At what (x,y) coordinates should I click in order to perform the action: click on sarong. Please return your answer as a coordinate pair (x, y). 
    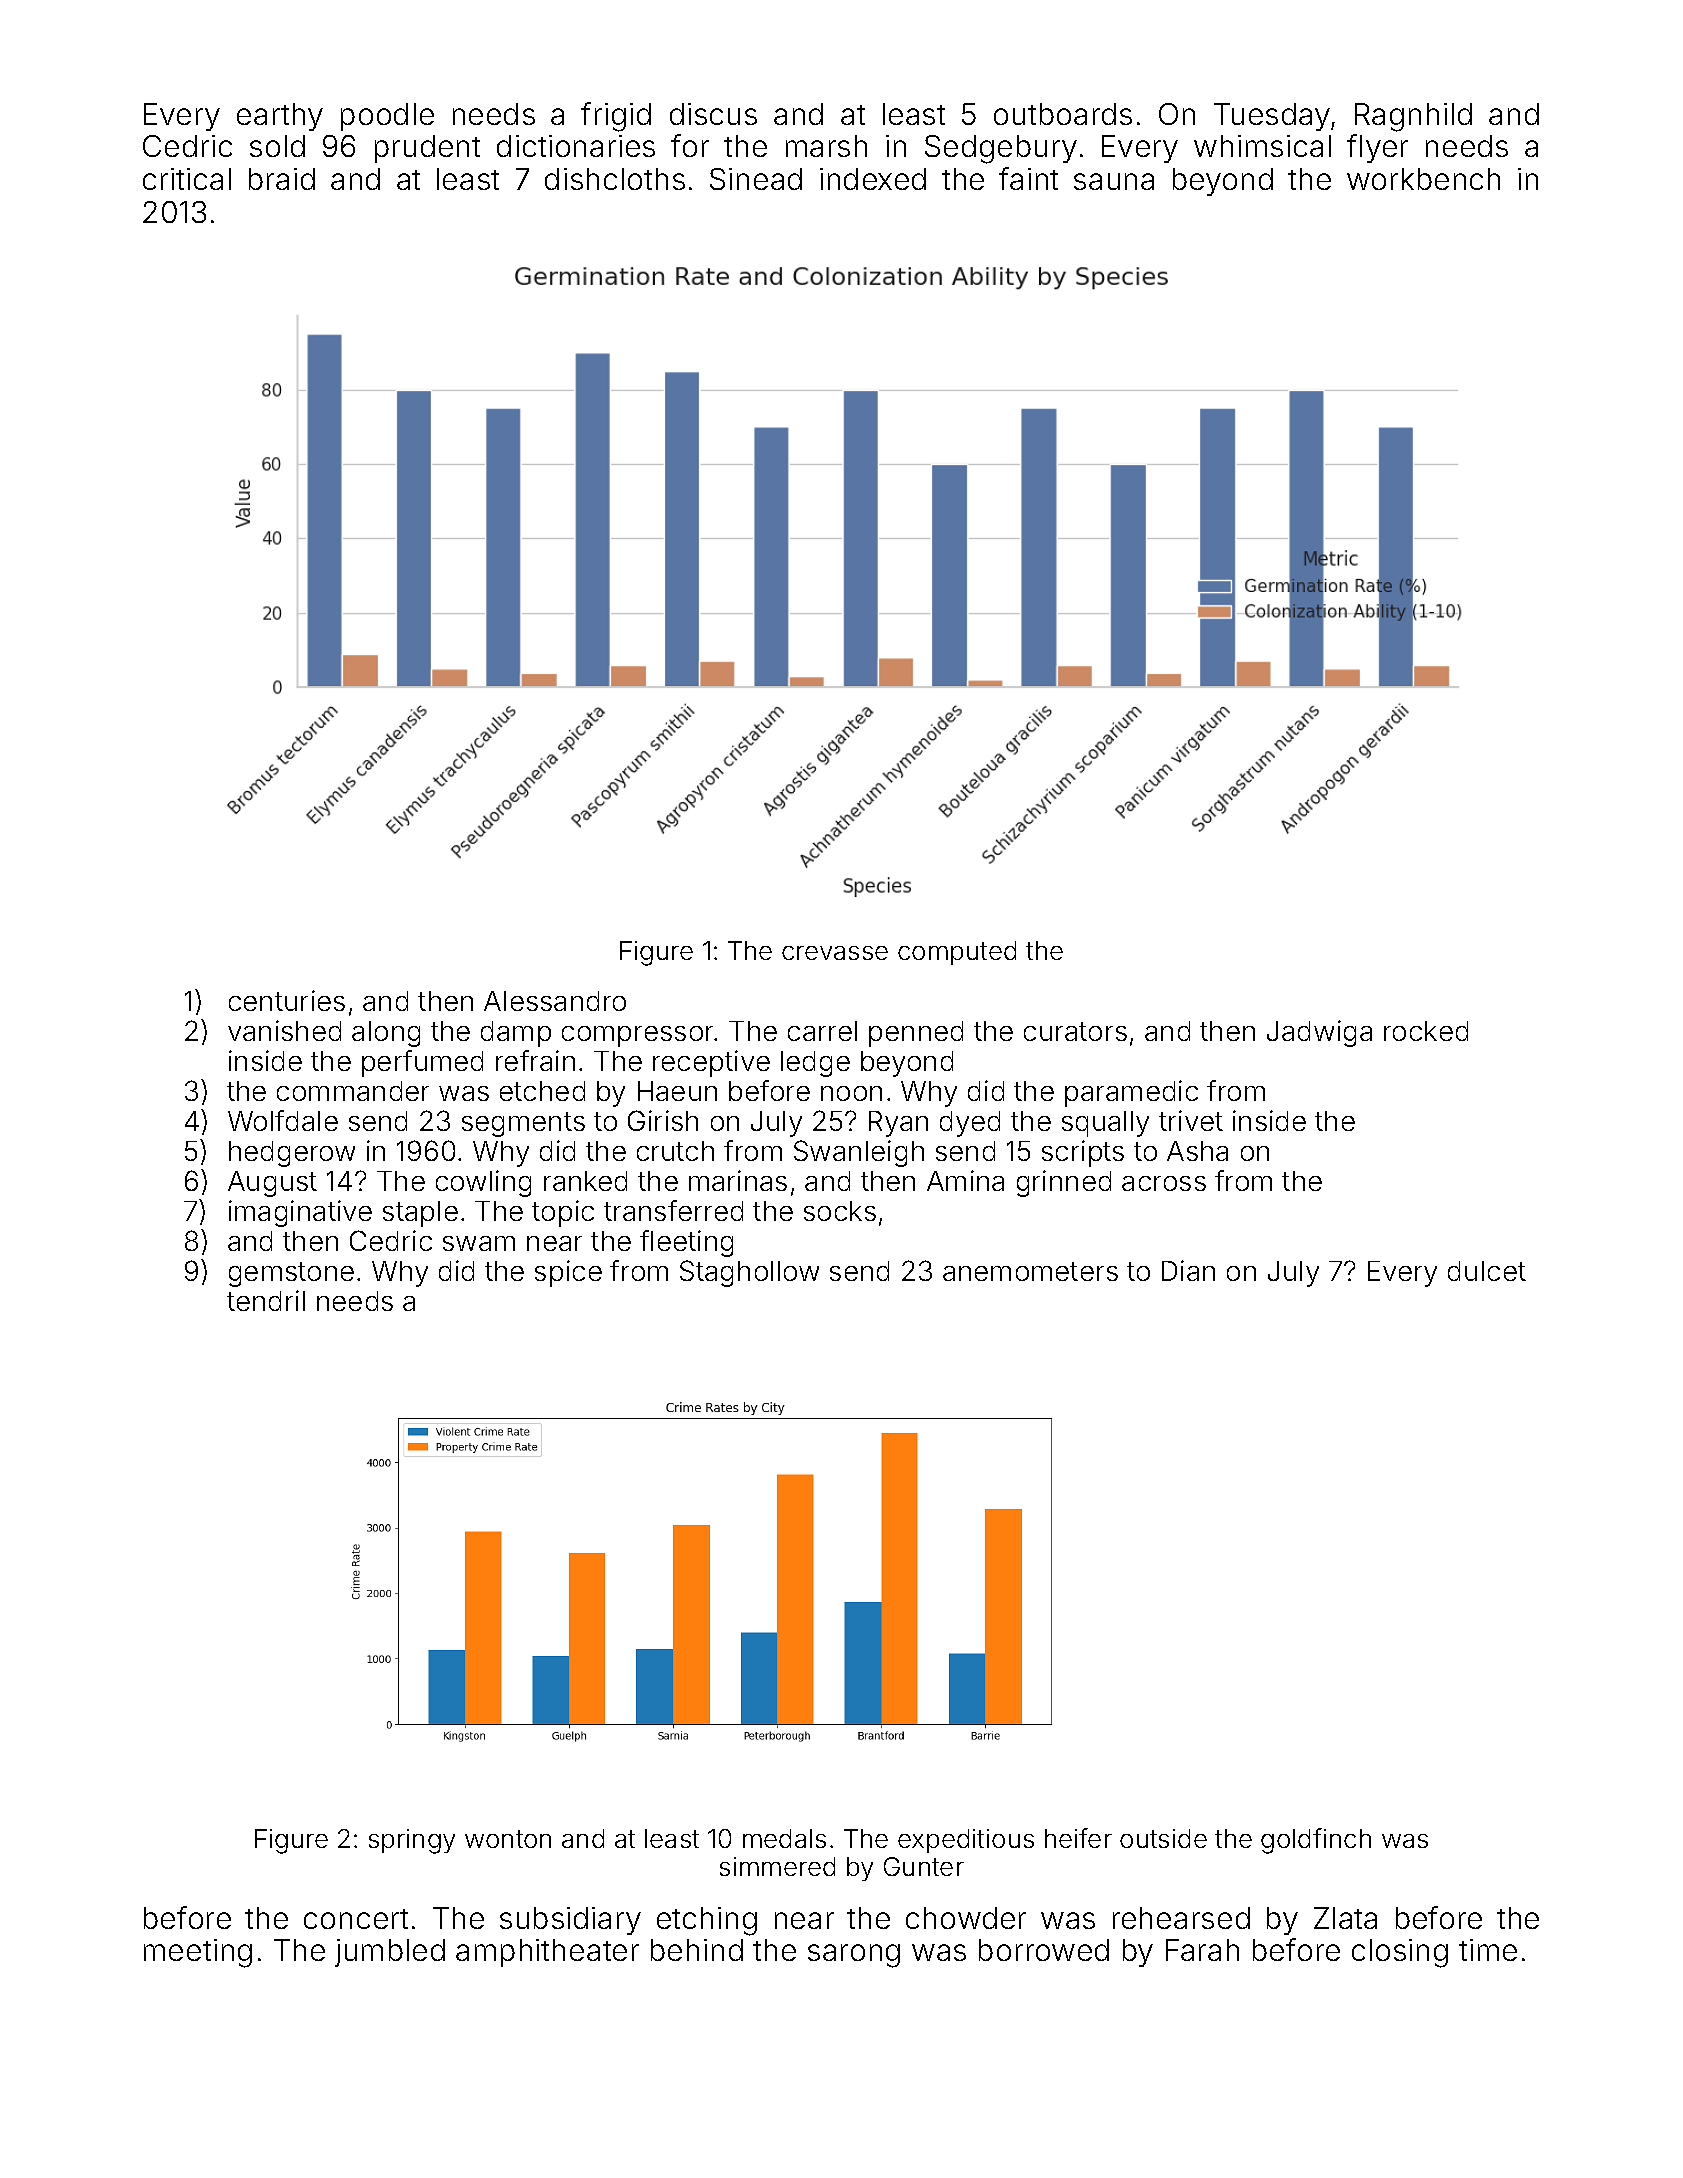
    Looking at the image, I should click on (854, 1956).
